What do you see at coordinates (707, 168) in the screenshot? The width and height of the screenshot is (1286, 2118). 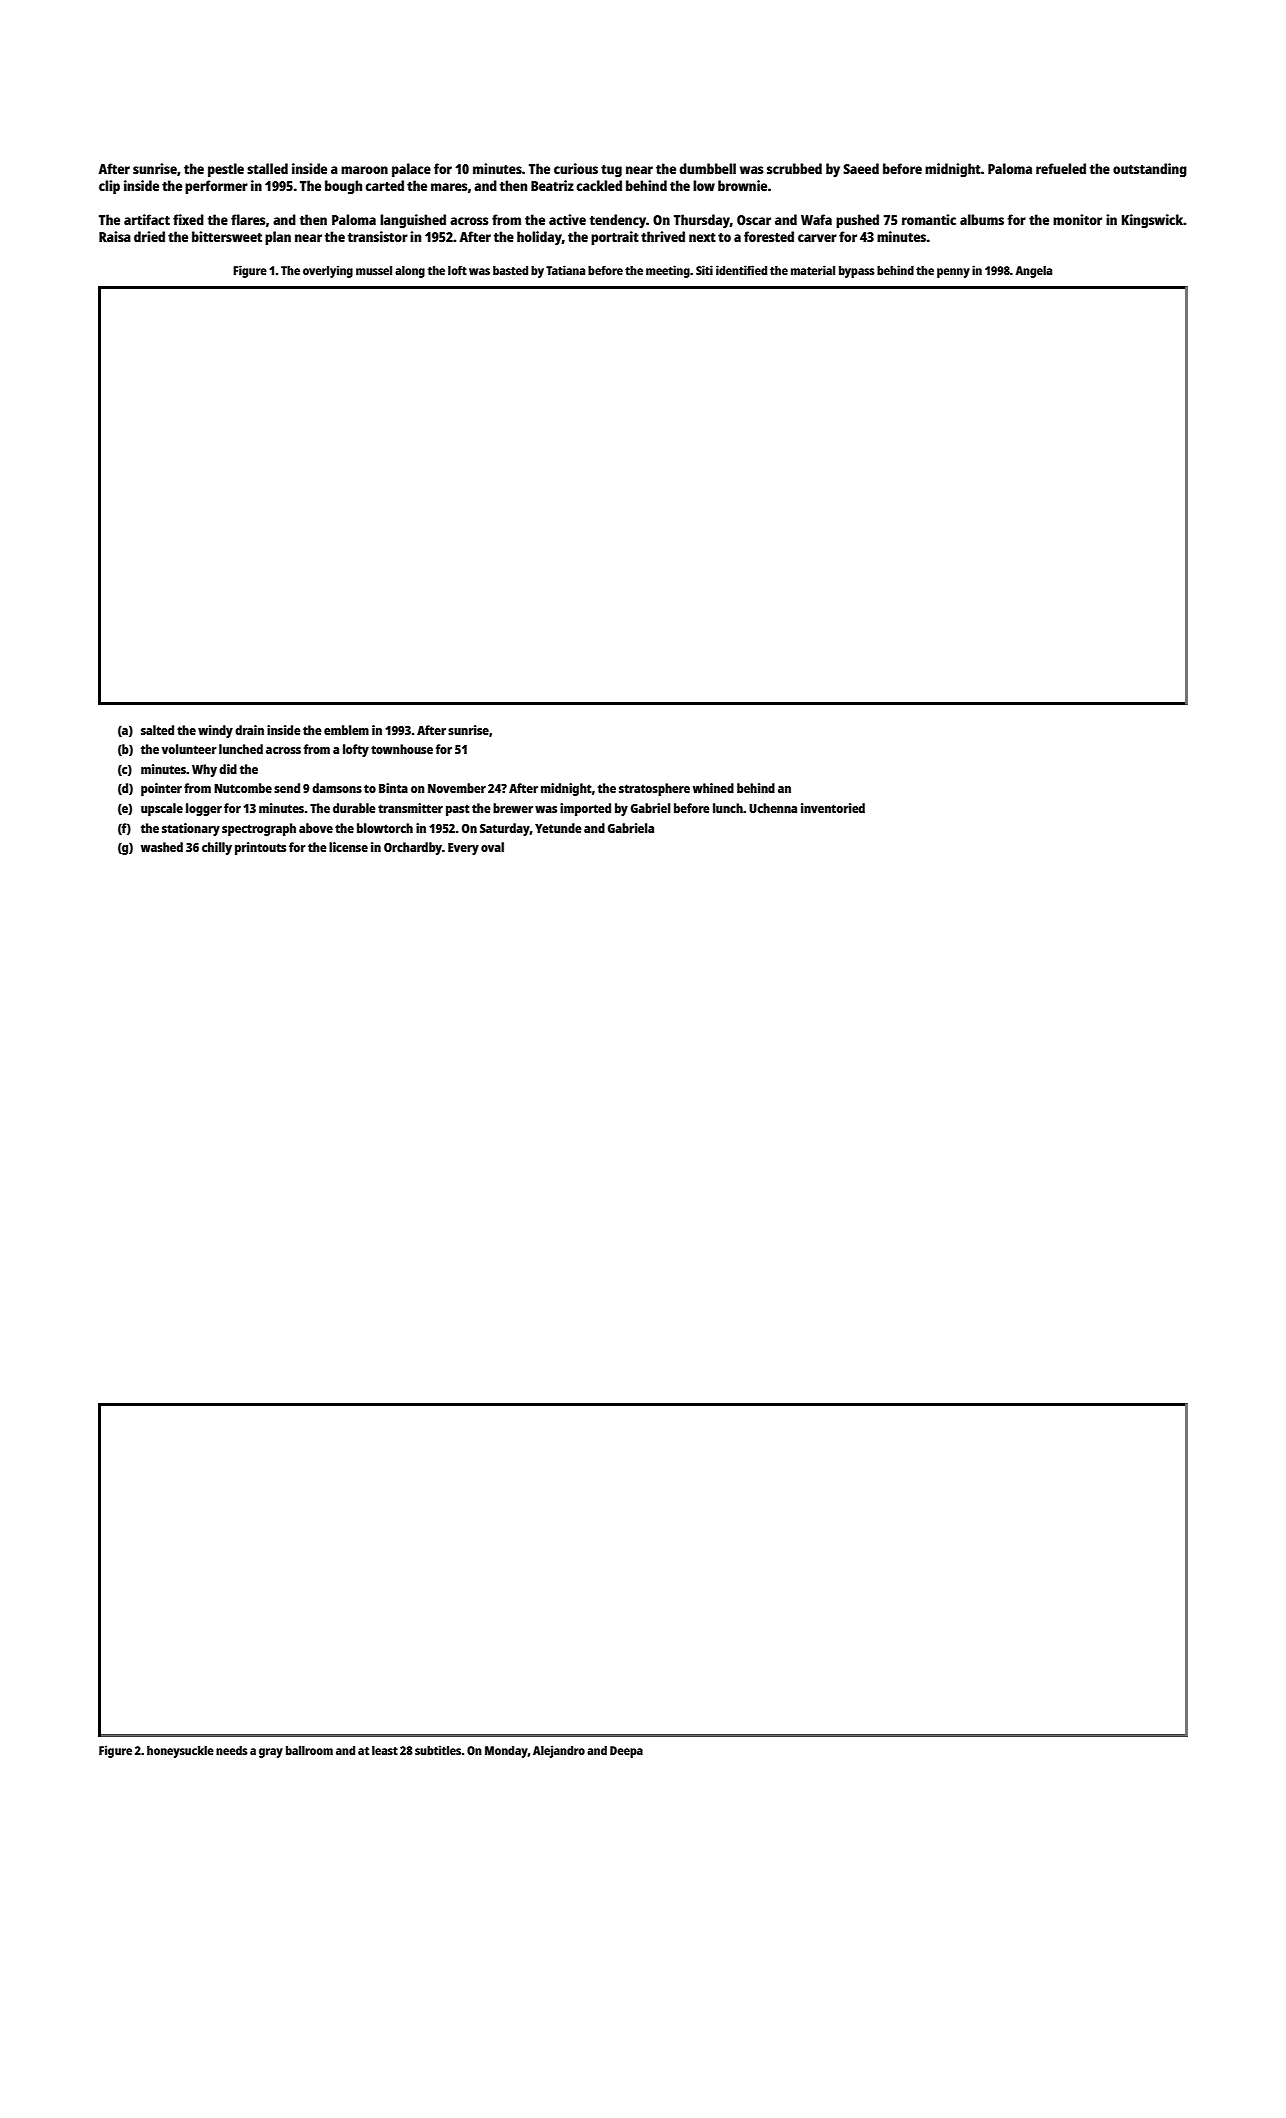 I see `dumbbell` at bounding box center [707, 168].
